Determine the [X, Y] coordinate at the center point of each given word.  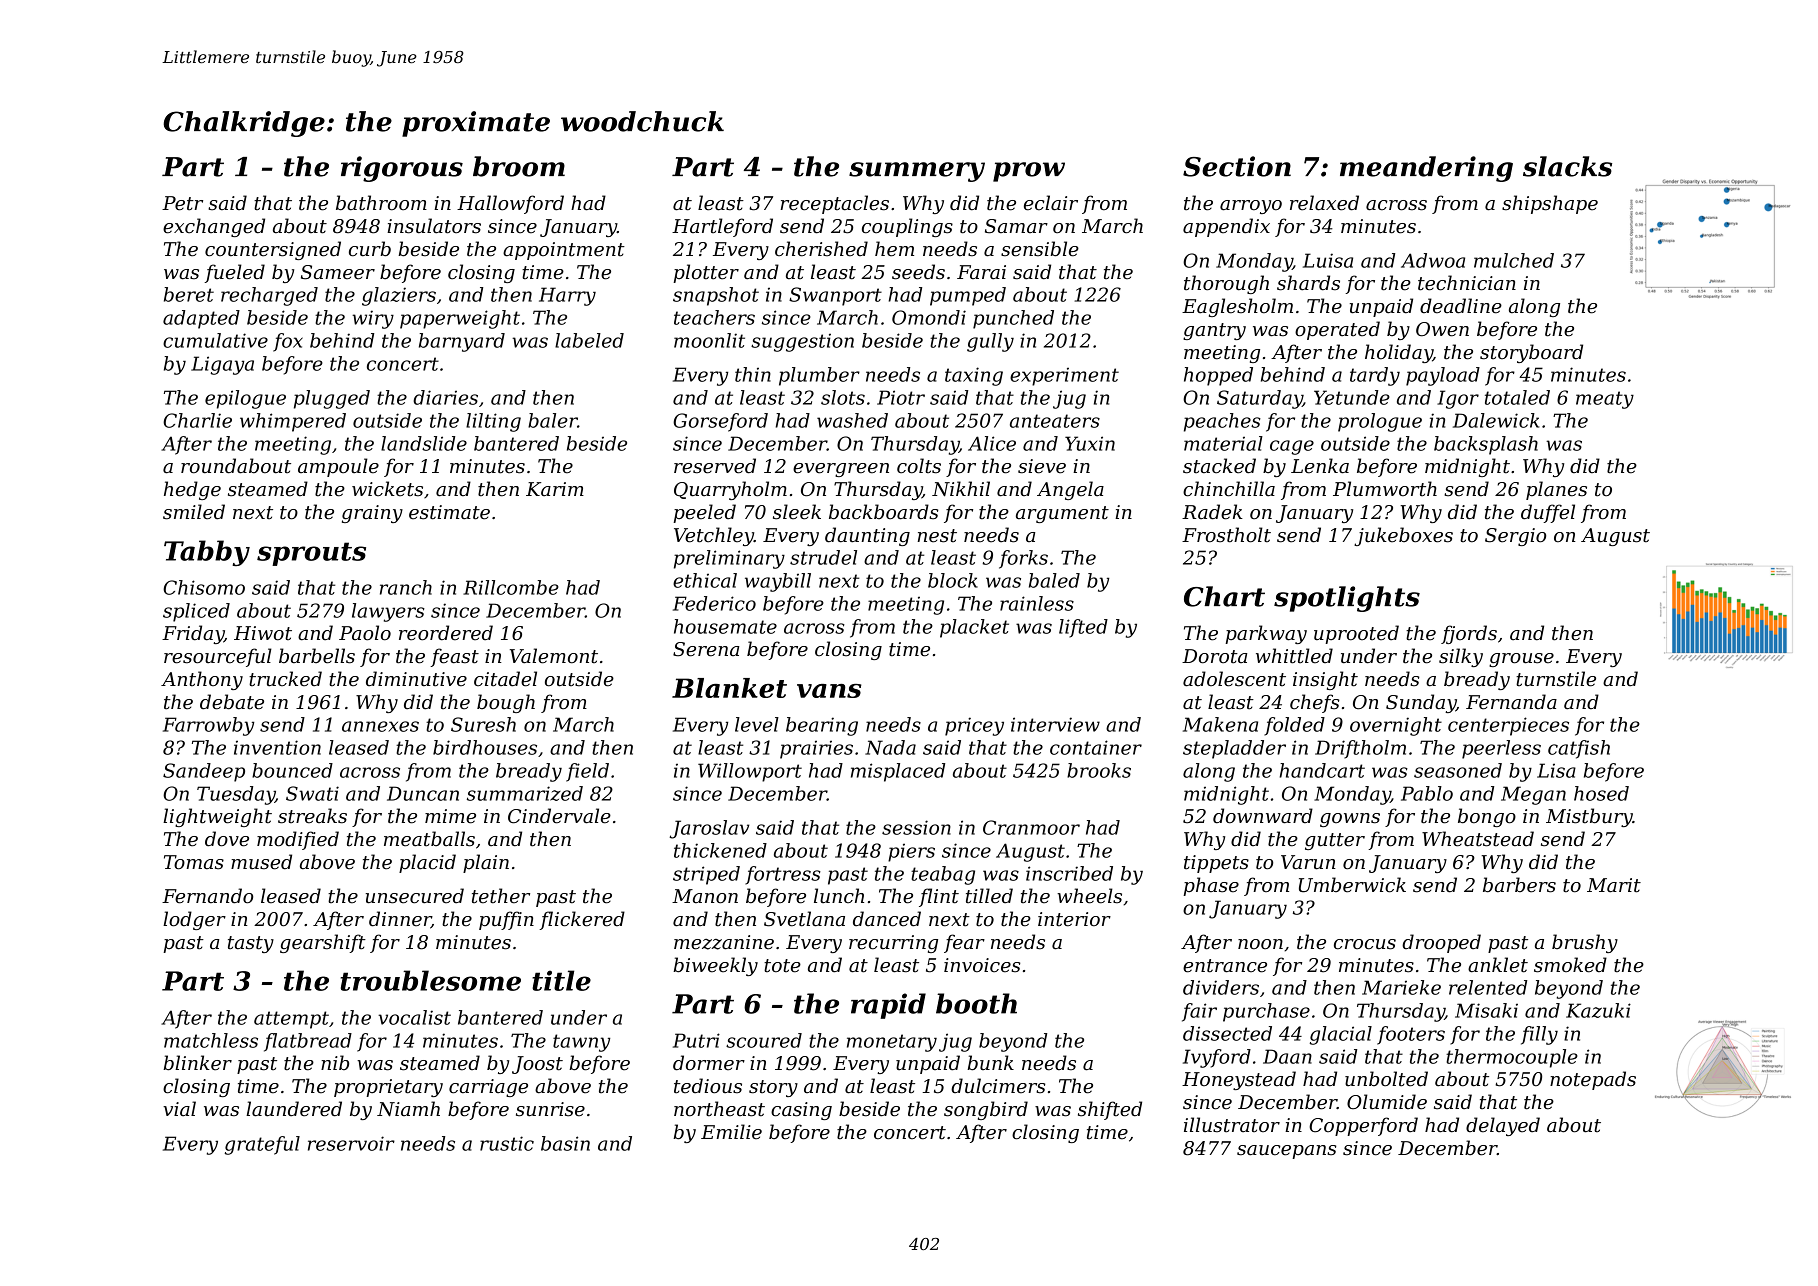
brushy [1585, 943]
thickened [720, 850]
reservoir [351, 1143]
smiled [194, 512]
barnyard [462, 342]
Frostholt [1226, 535]
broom [519, 166]
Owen [1442, 329]
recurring [893, 944]
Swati [312, 793]
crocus [1365, 944]
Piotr [901, 397]
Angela [1070, 490]
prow [1029, 172]
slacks [1567, 166]
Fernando [207, 896]
